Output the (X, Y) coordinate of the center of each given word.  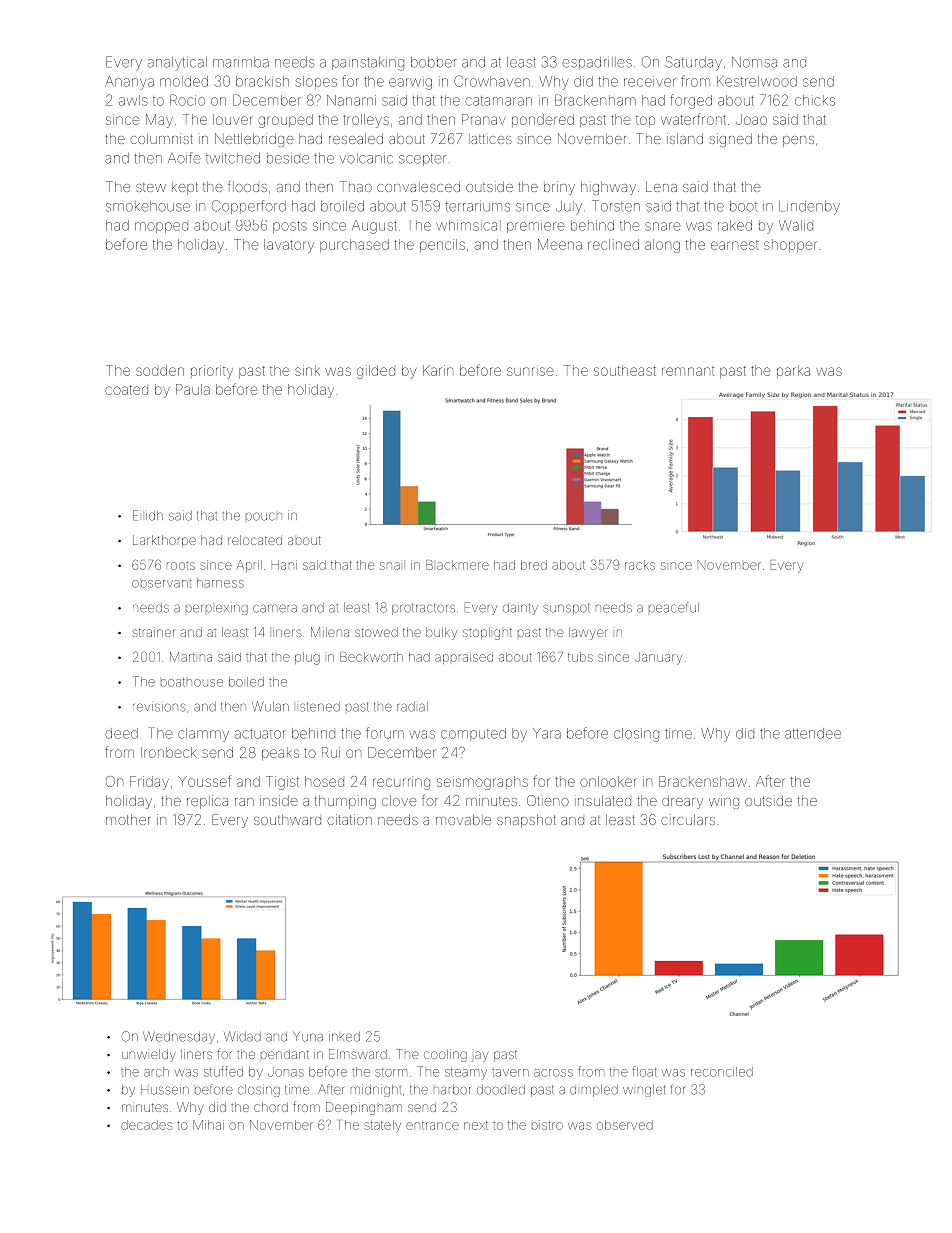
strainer (153, 632)
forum (385, 733)
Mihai (208, 1125)
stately (382, 1126)
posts (290, 227)
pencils (442, 246)
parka (793, 371)
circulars (688, 819)
